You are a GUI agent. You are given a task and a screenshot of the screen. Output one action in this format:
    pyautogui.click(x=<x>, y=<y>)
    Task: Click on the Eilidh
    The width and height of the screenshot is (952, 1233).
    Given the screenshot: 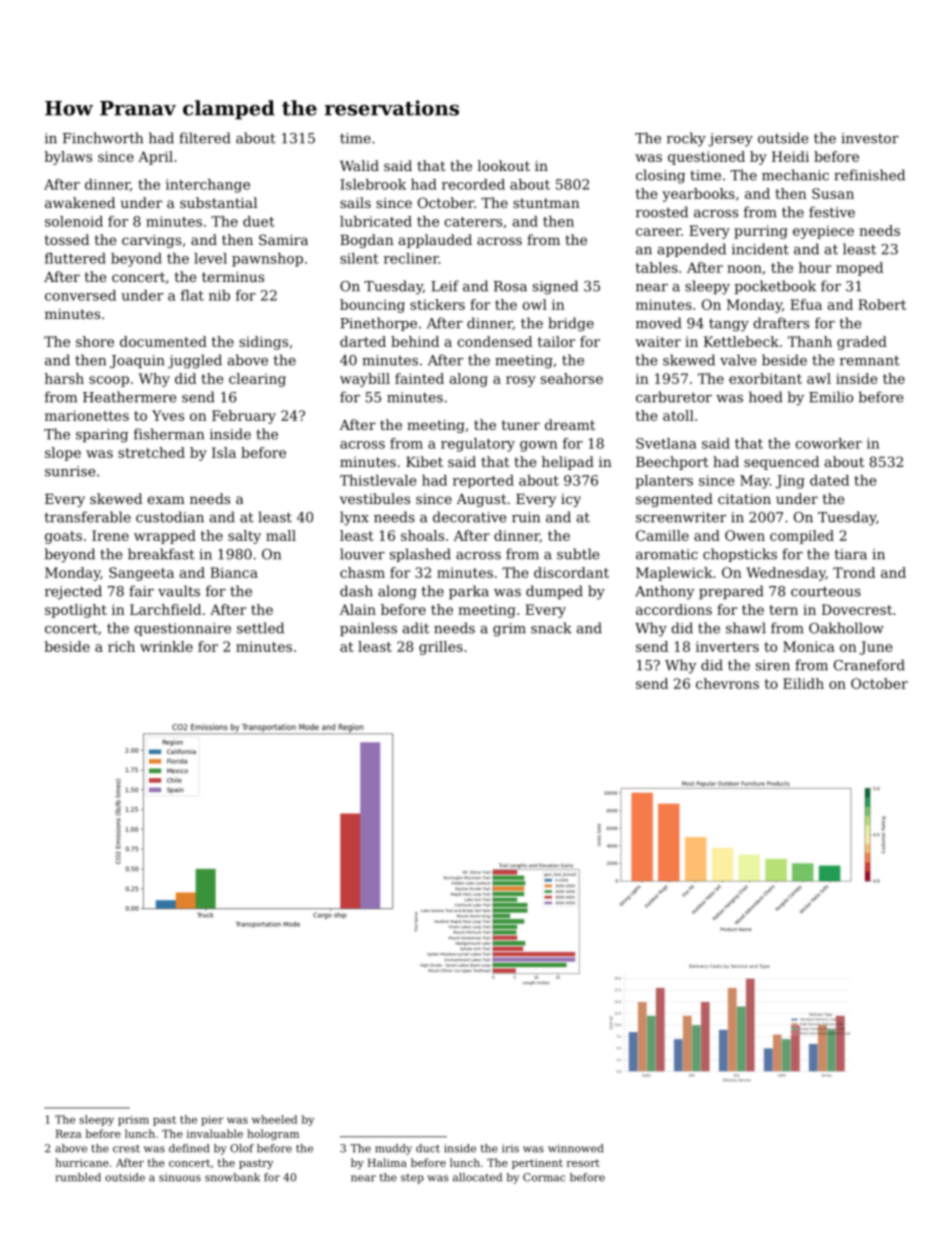 What is the action you would take?
    pyautogui.click(x=803, y=683)
